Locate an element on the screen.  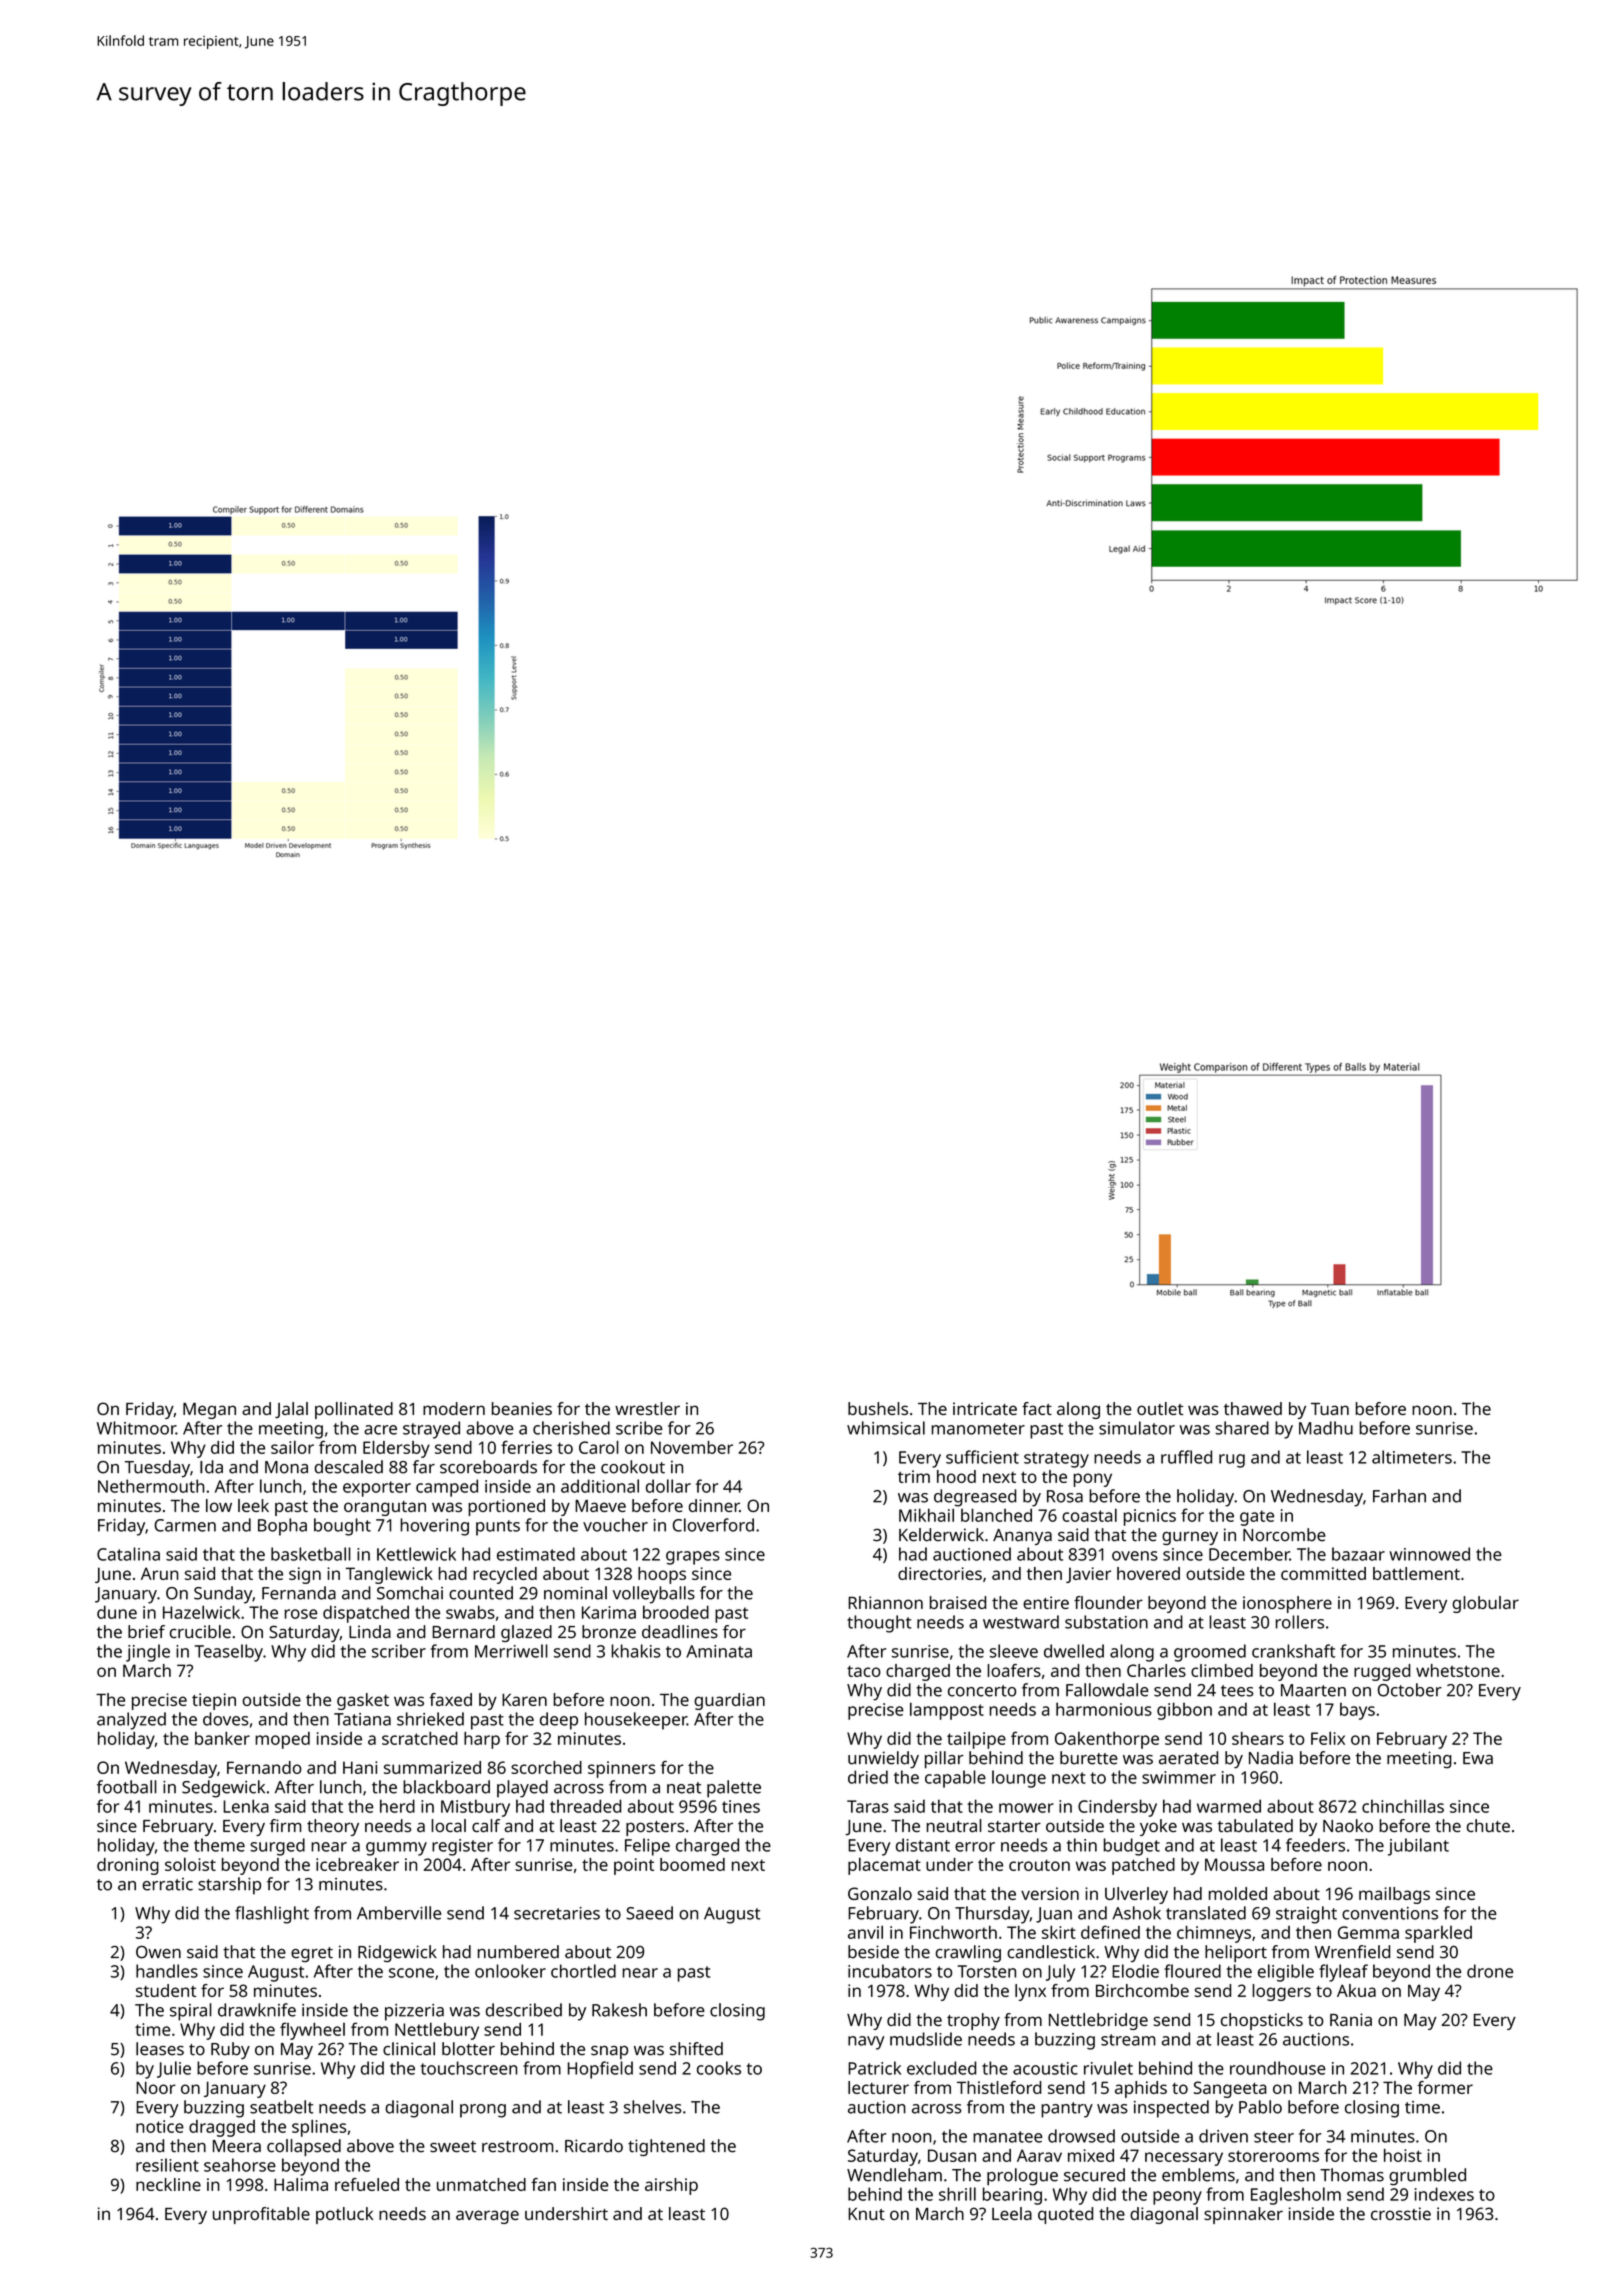
pollinated is located at coordinates (354, 1410).
